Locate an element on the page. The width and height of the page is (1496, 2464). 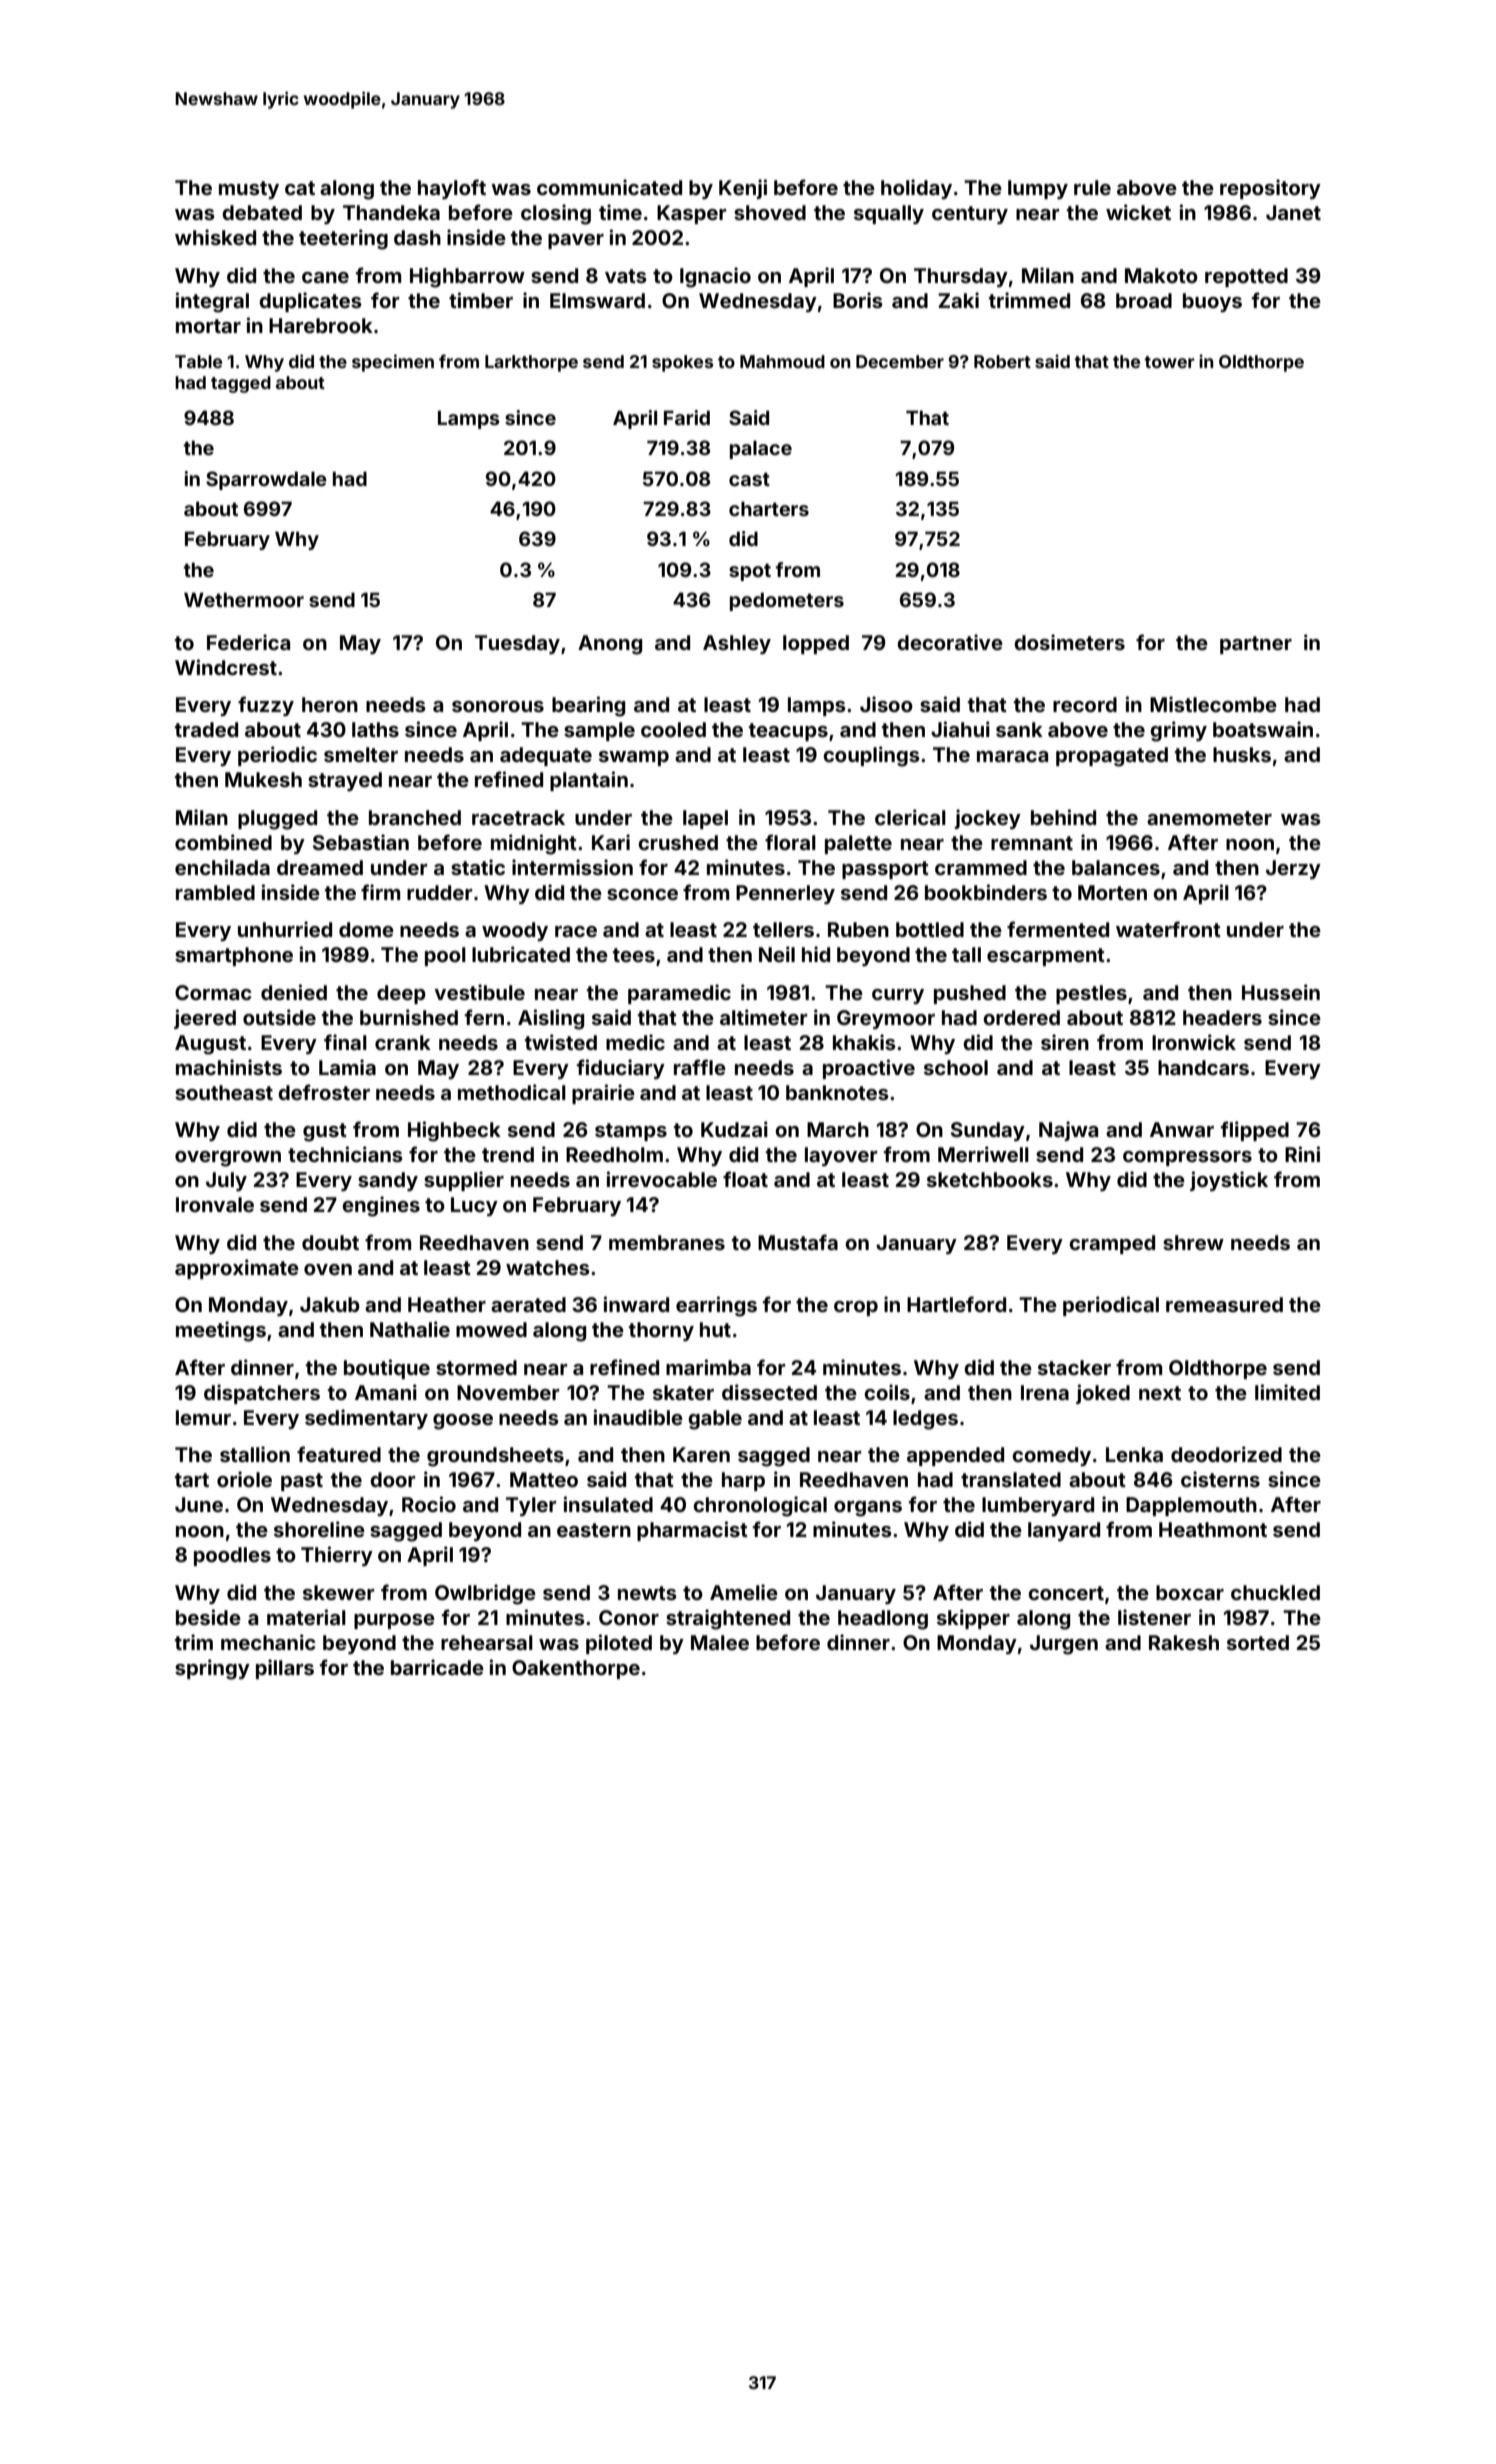
musty is located at coordinates (249, 190).
